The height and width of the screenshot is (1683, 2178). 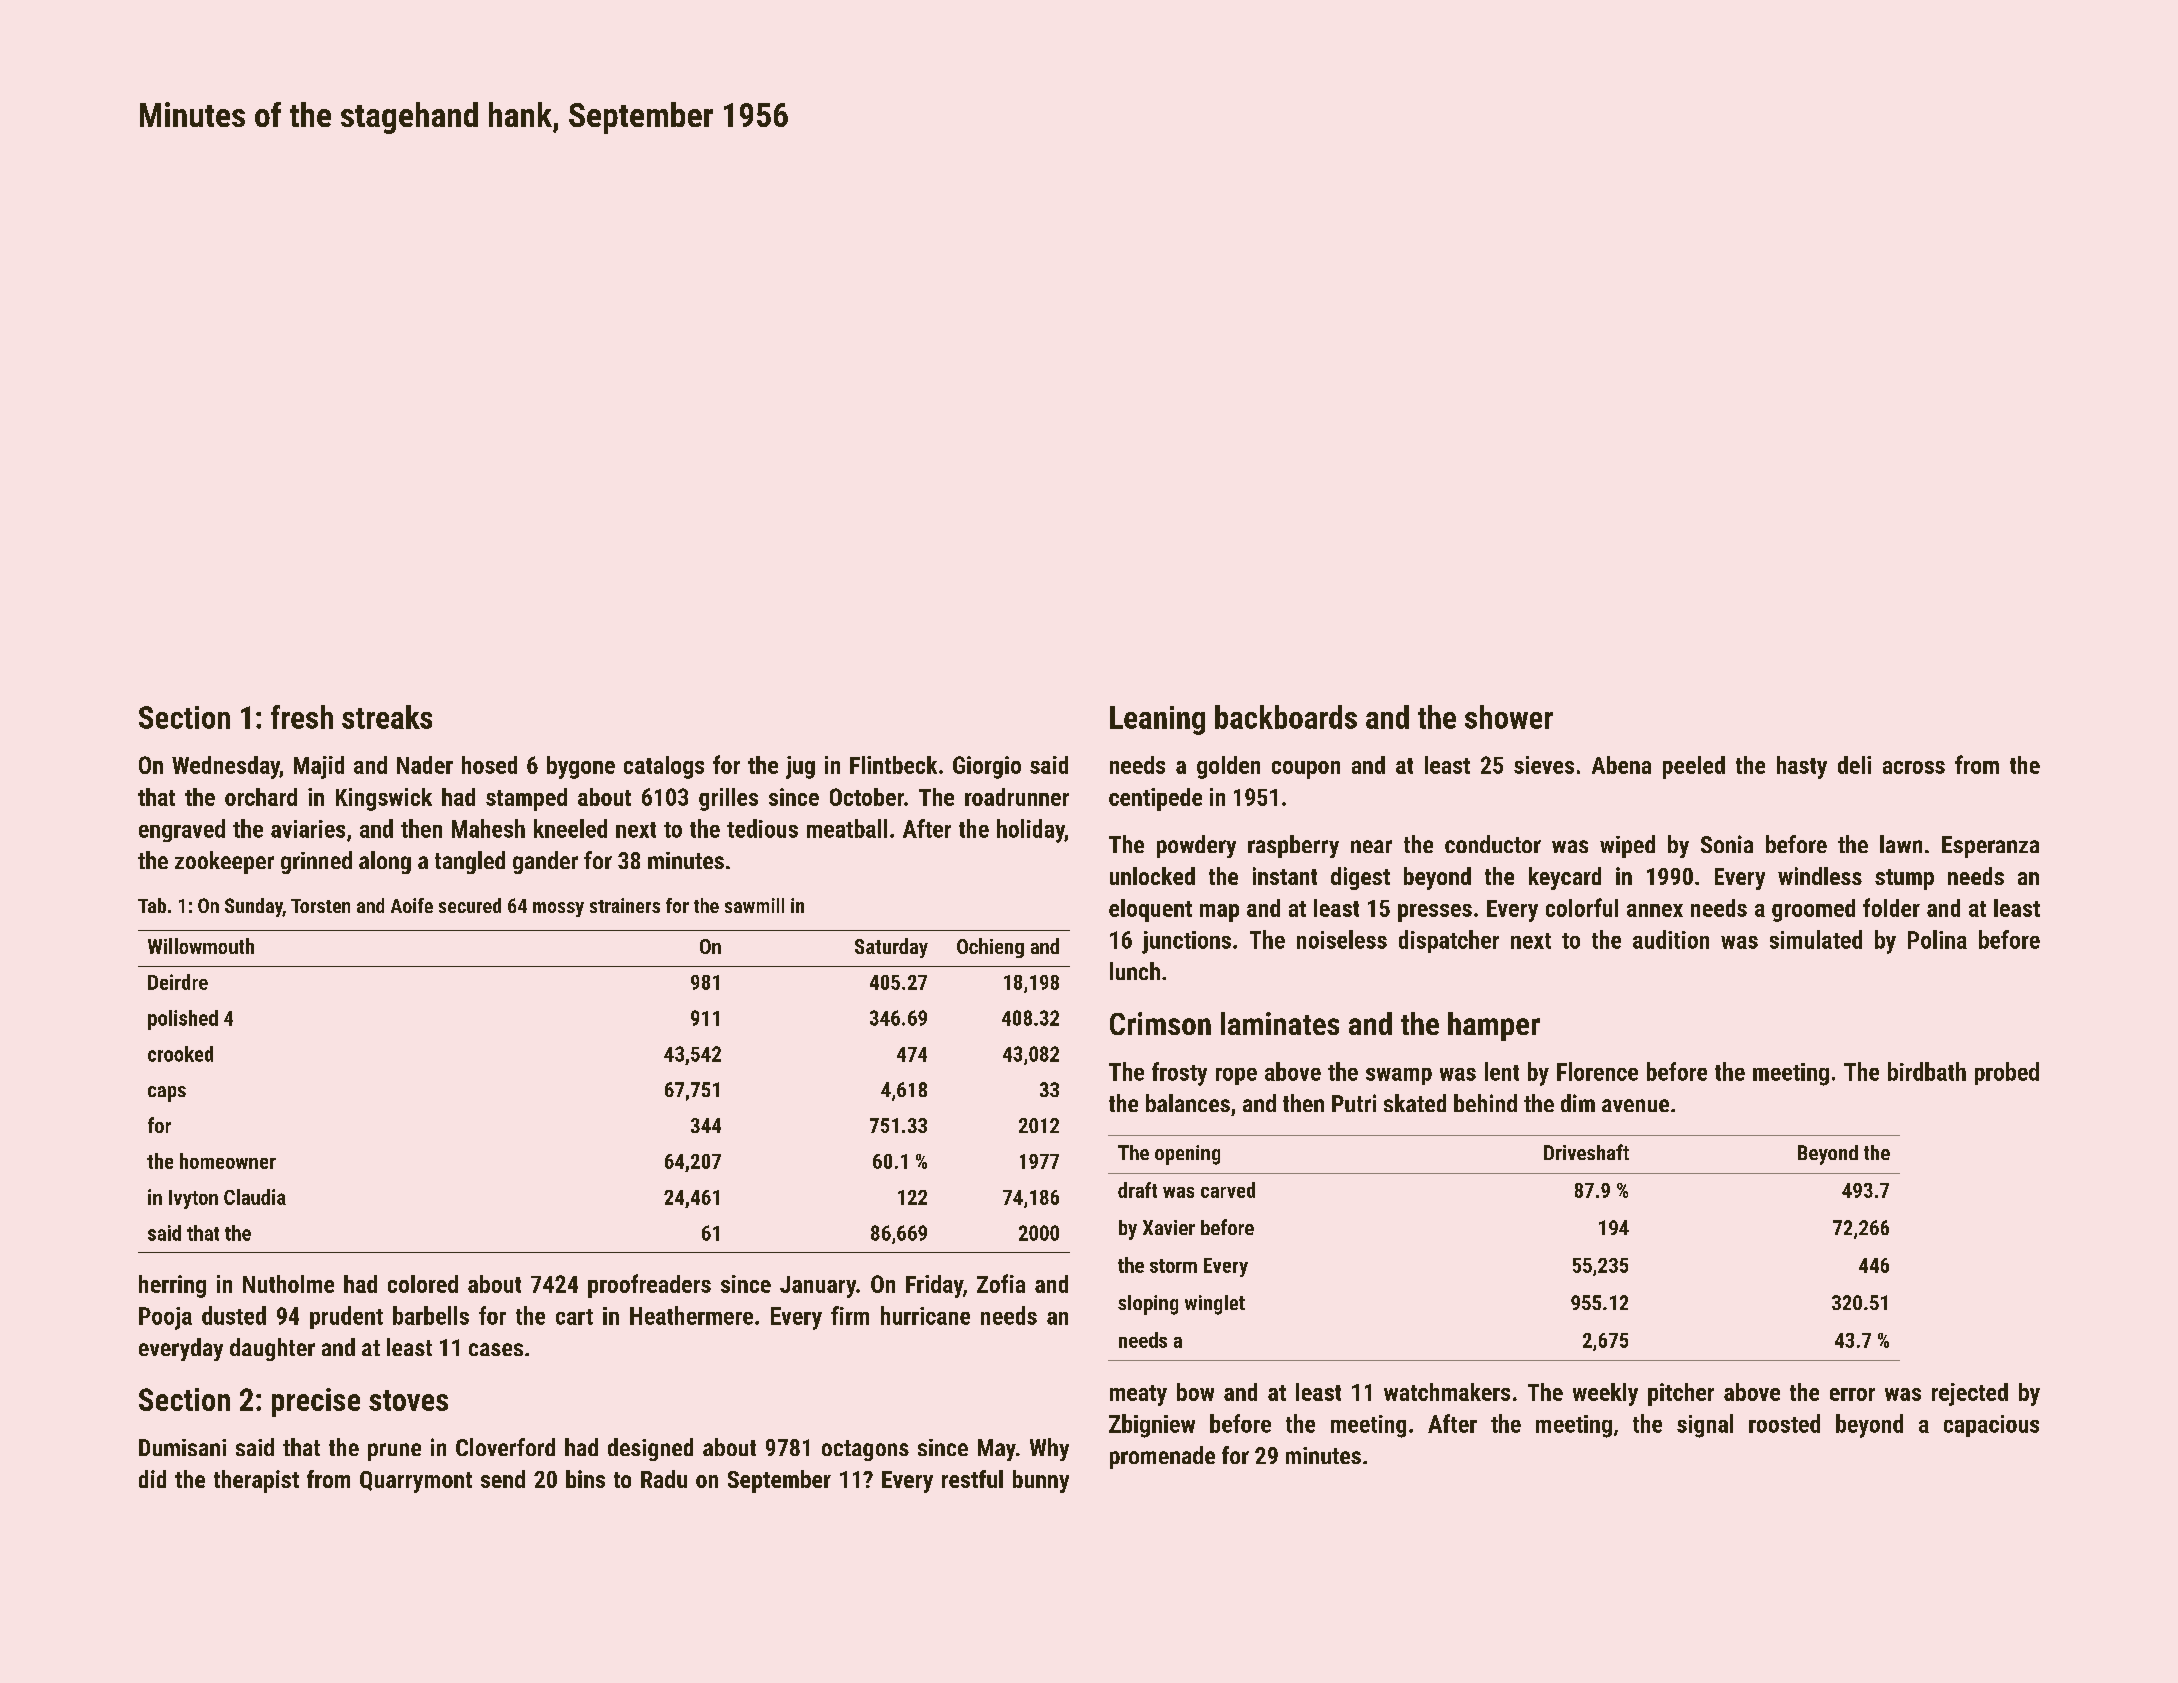 I want to click on Quarrymont, so click(x=416, y=1482).
